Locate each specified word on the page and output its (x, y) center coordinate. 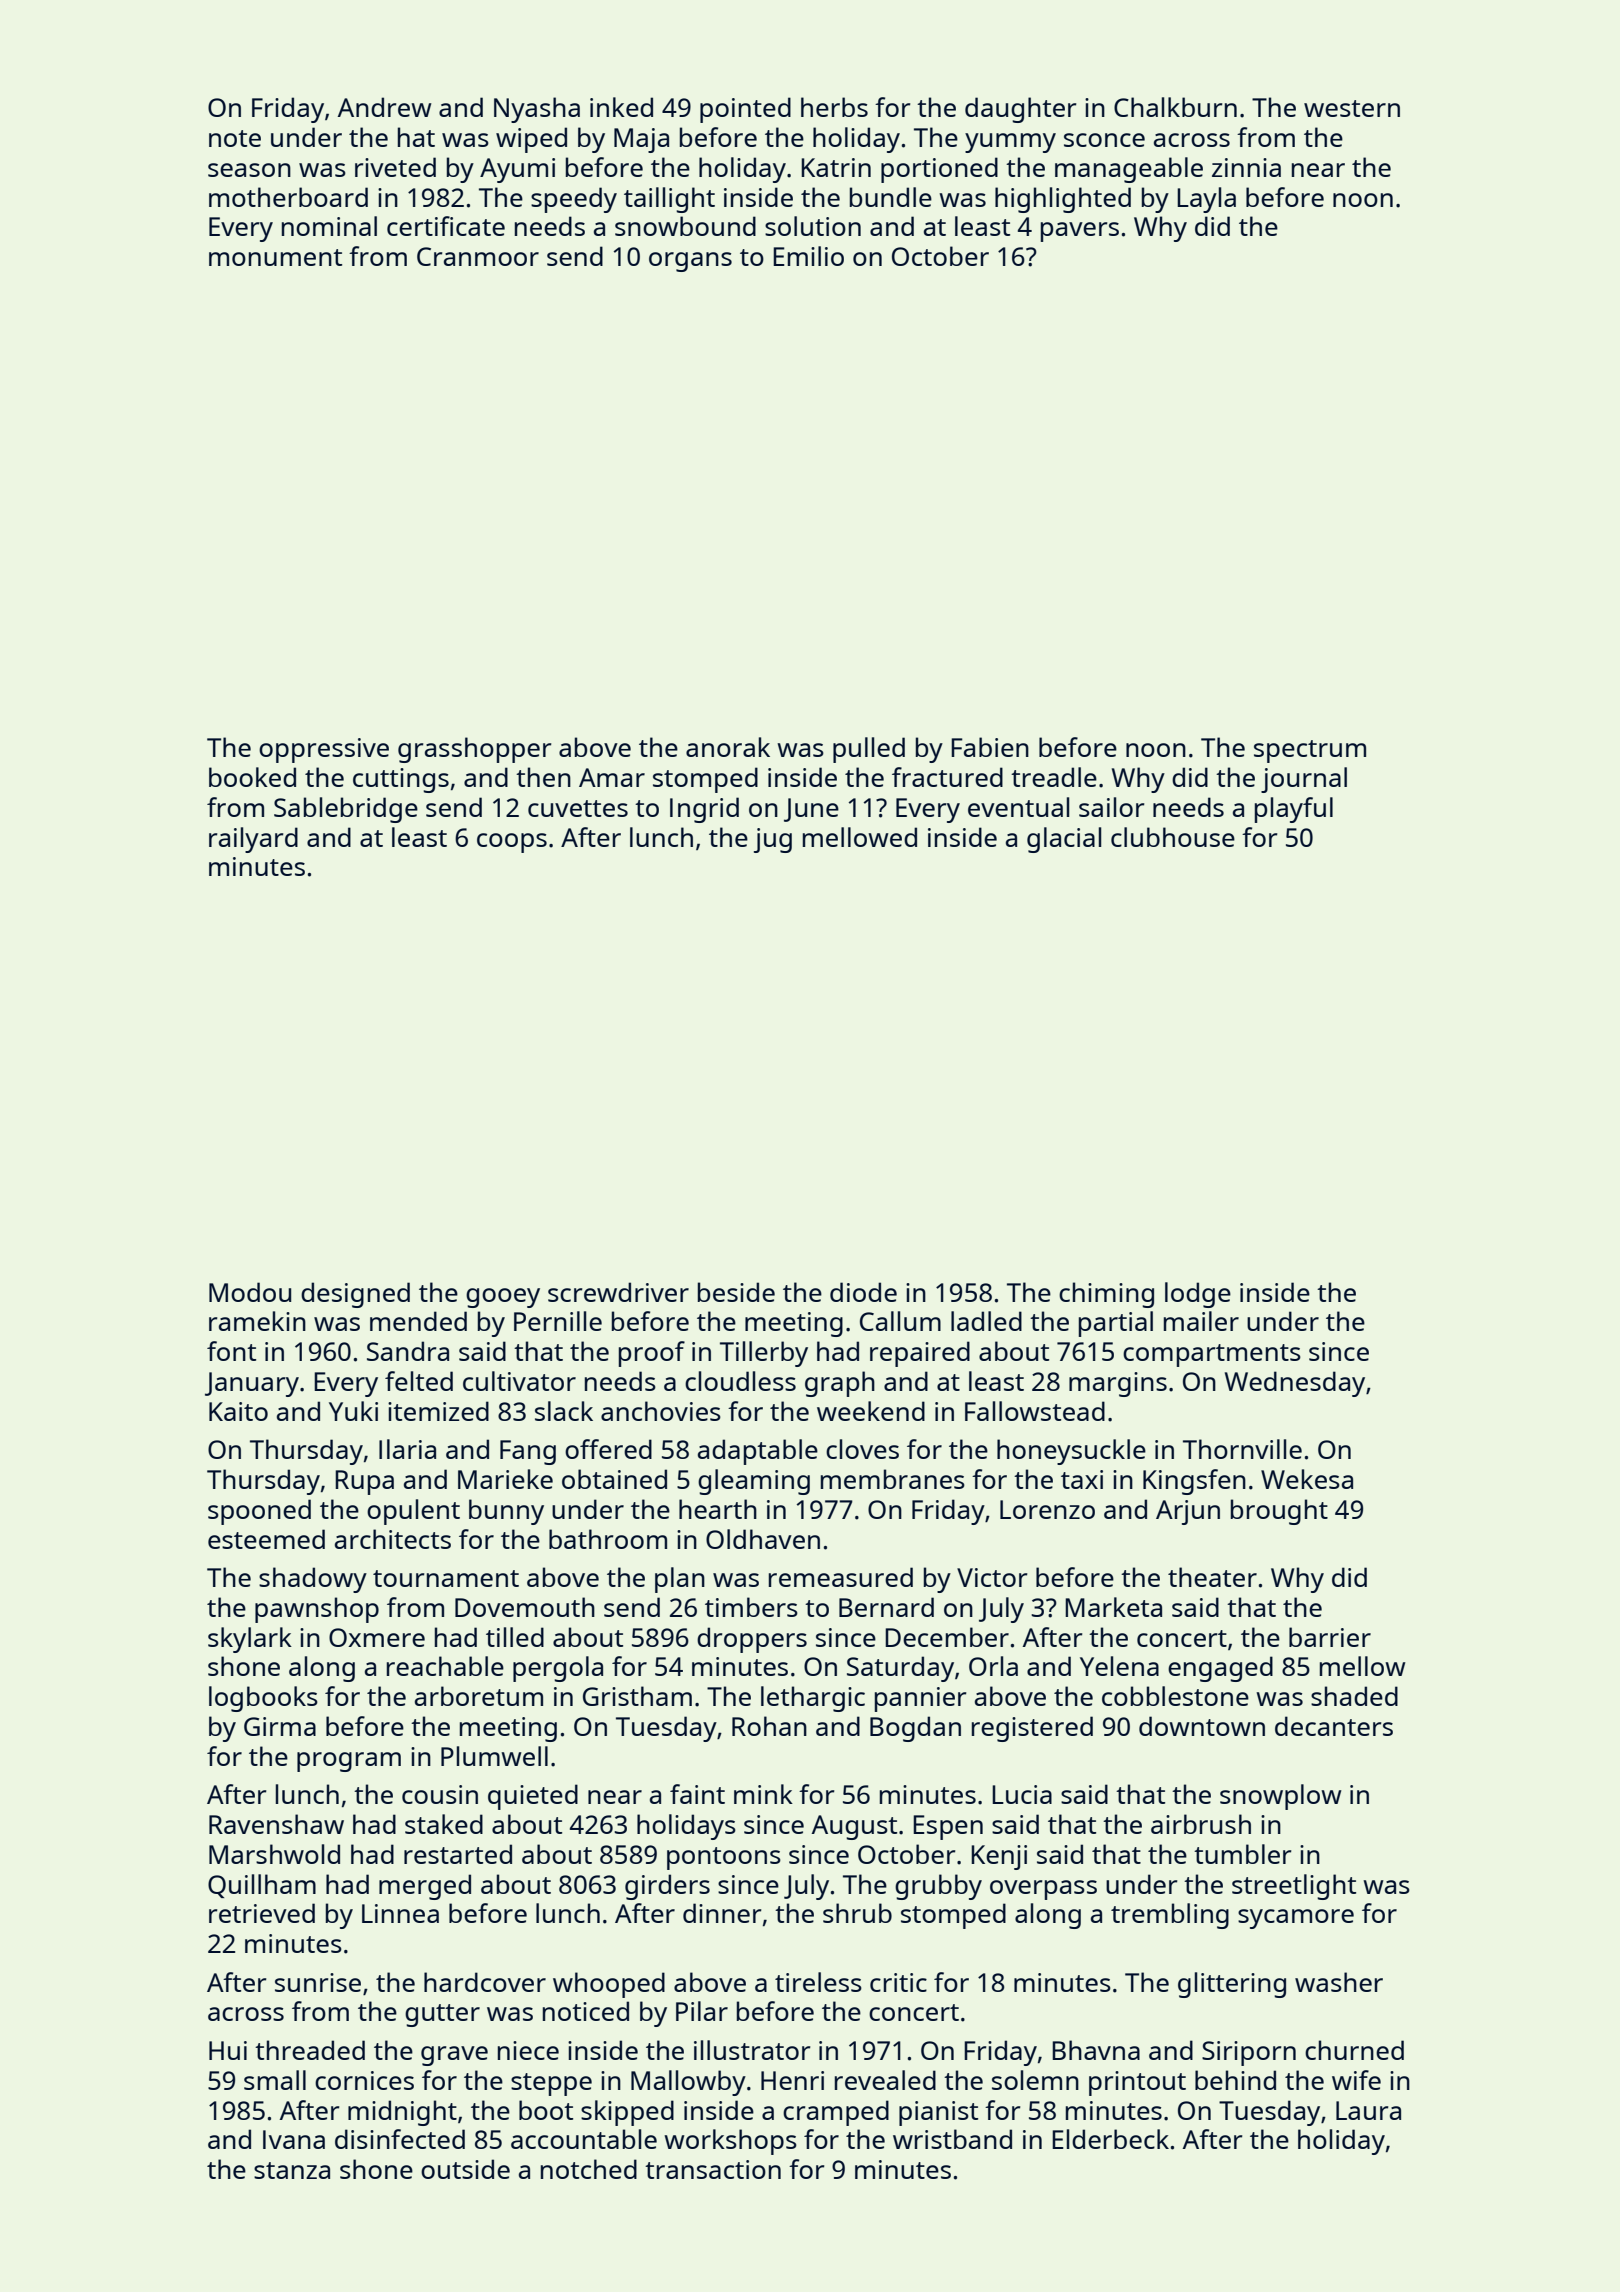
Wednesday (1295, 1384)
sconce (1104, 140)
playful (1294, 810)
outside (465, 2169)
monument (275, 257)
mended (418, 1321)
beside (736, 1292)
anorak (728, 747)
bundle (891, 197)
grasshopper (474, 750)
